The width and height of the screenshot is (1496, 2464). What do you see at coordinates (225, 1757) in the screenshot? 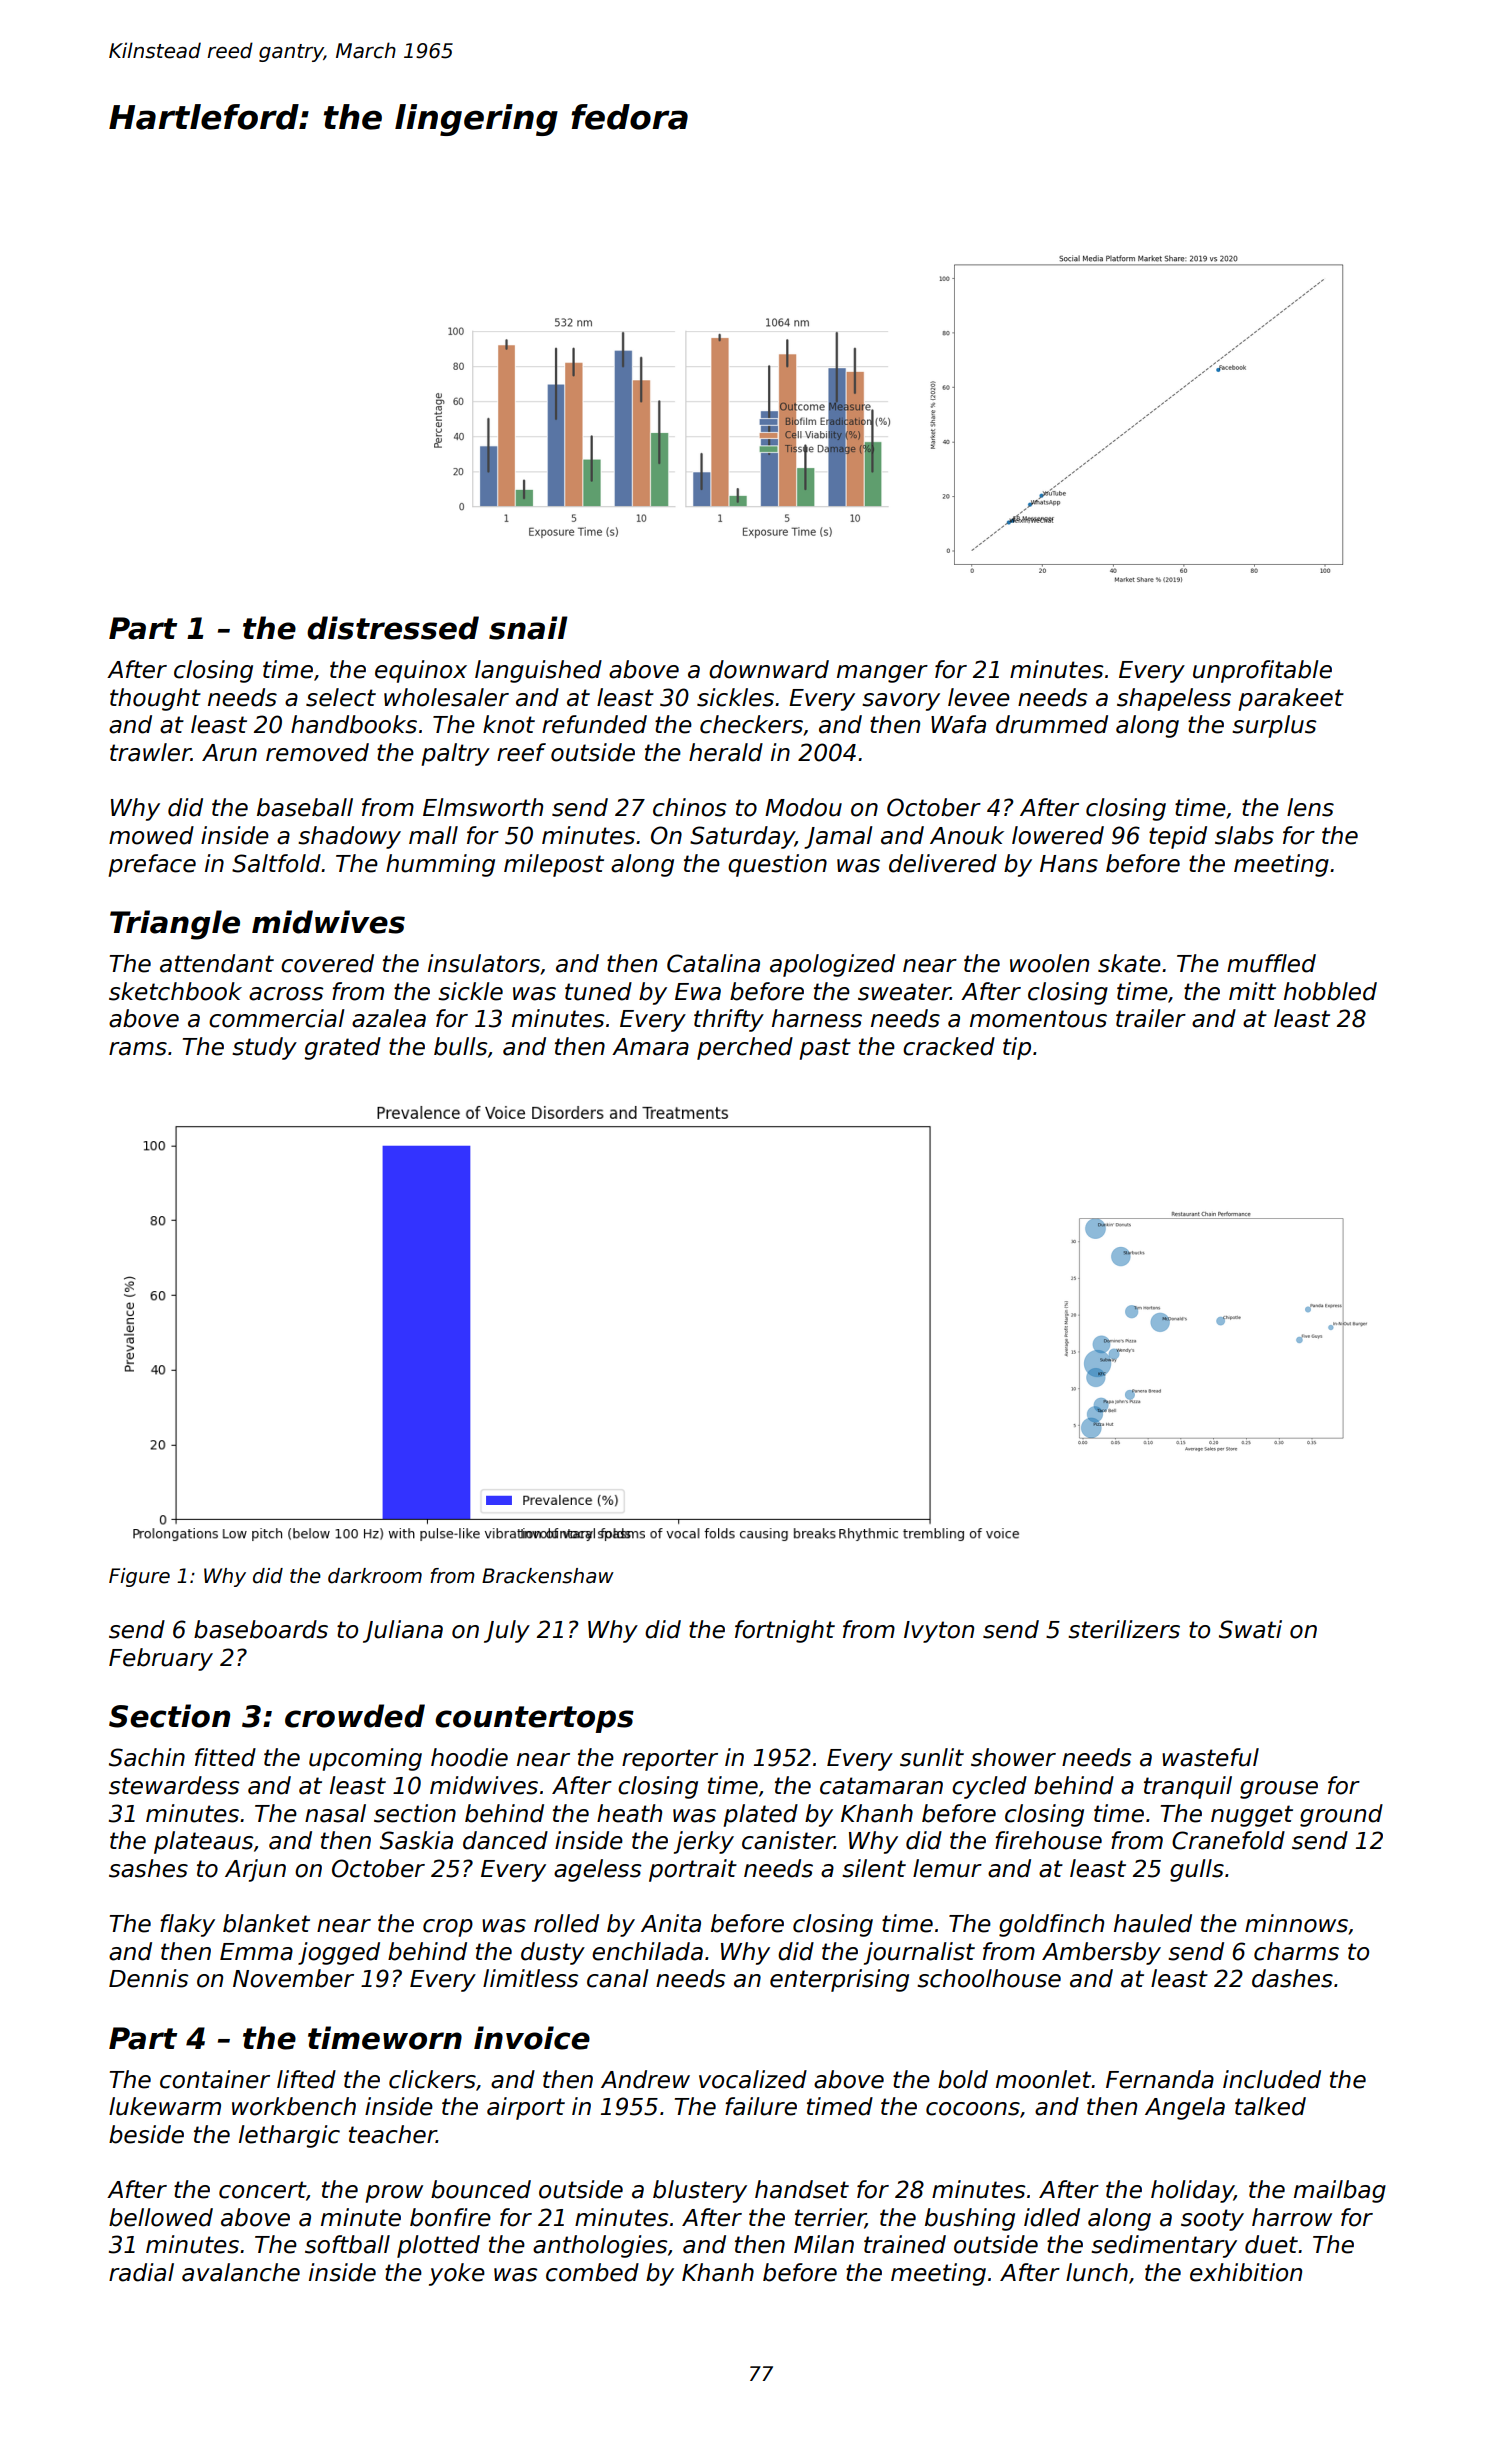
I see `fitted` at bounding box center [225, 1757].
